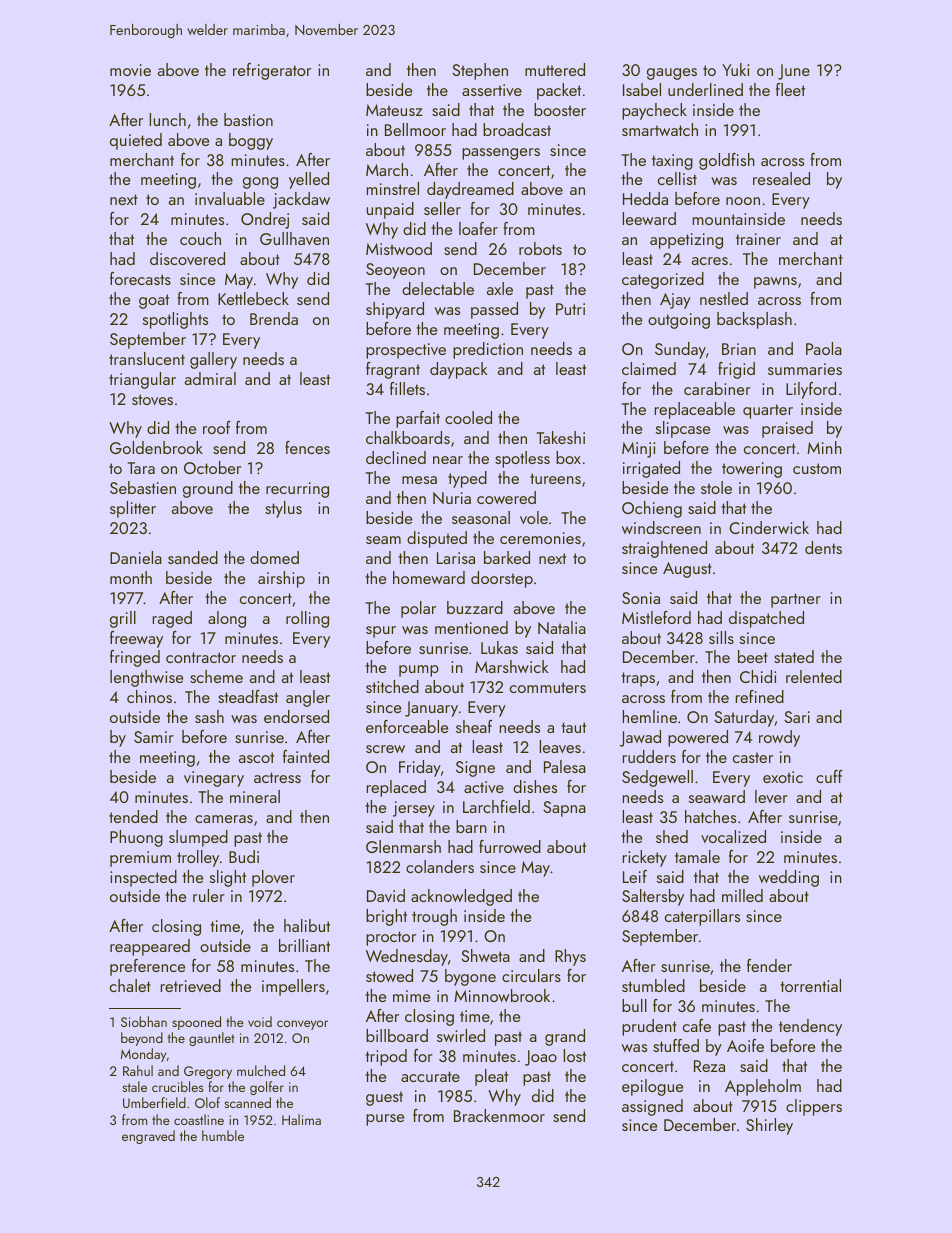  Describe the element at coordinates (736, 370) in the image. I see `frigid` at that location.
